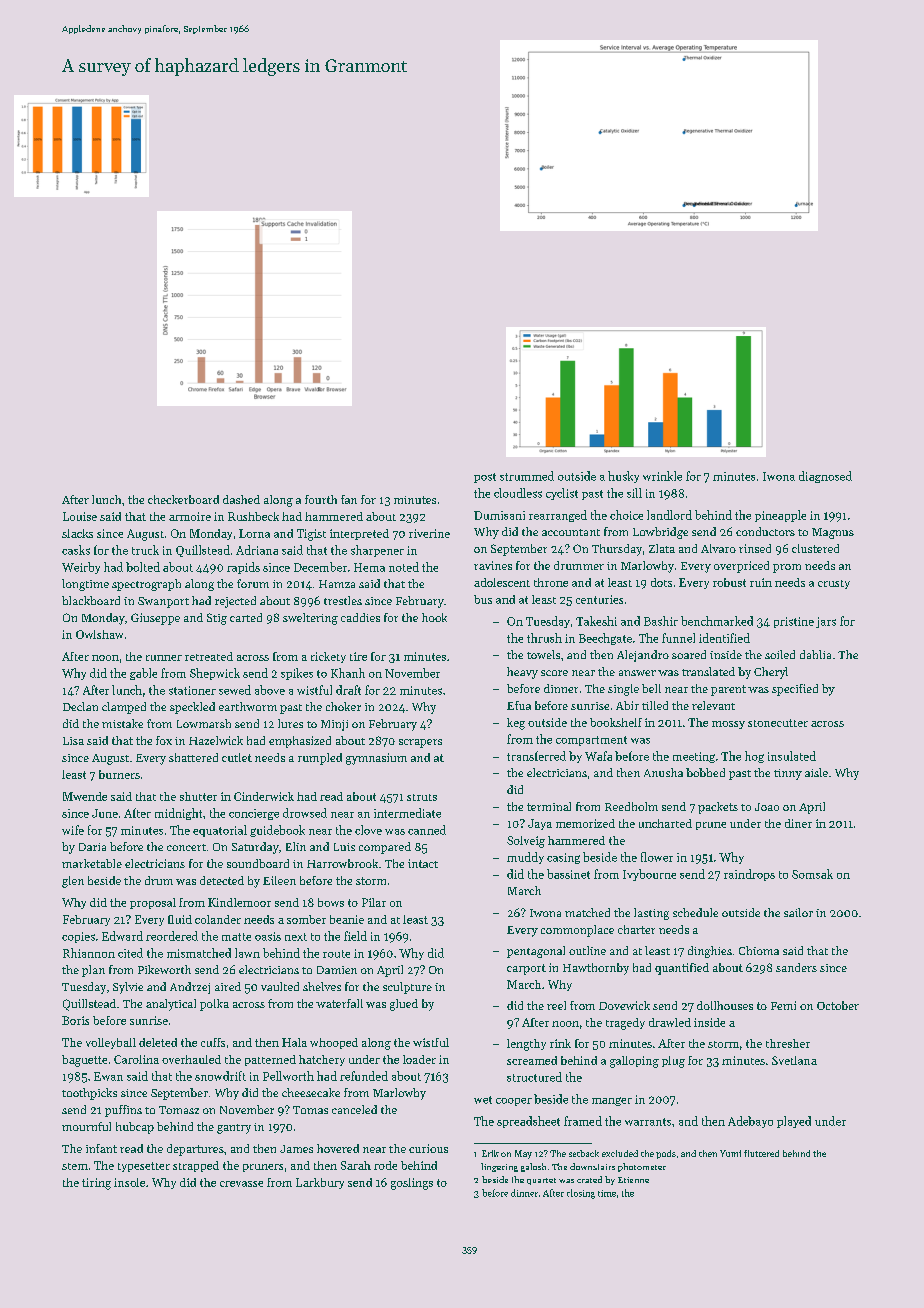  I want to click on Pilar, so click(374, 902).
